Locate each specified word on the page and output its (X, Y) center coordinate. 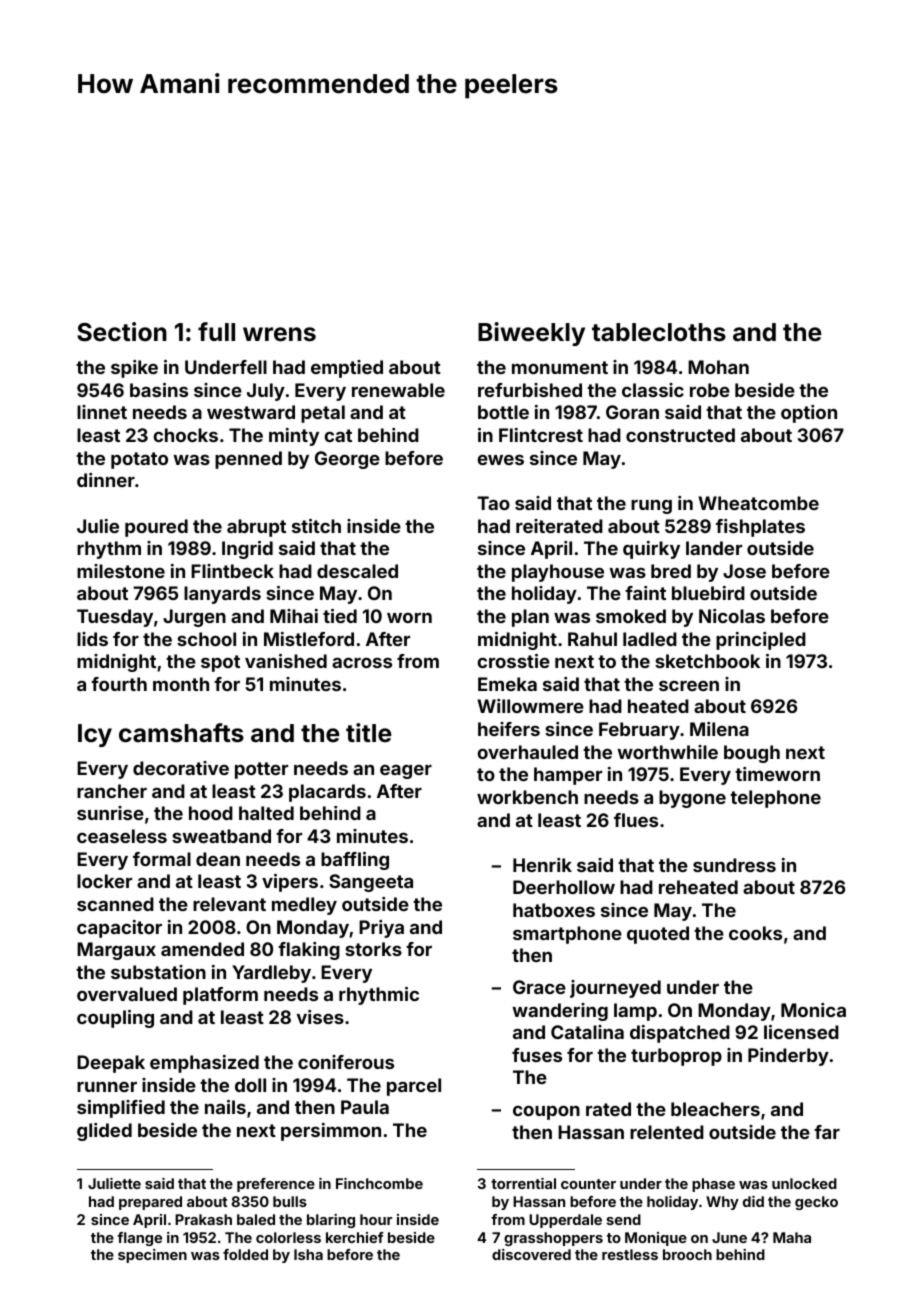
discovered (531, 1254)
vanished (286, 661)
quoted (658, 935)
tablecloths (659, 332)
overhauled (528, 752)
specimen (152, 1256)
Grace (539, 987)
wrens (279, 334)
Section (122, 332)
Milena (719, 729)
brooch (687, 1254)
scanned (115, 904)
